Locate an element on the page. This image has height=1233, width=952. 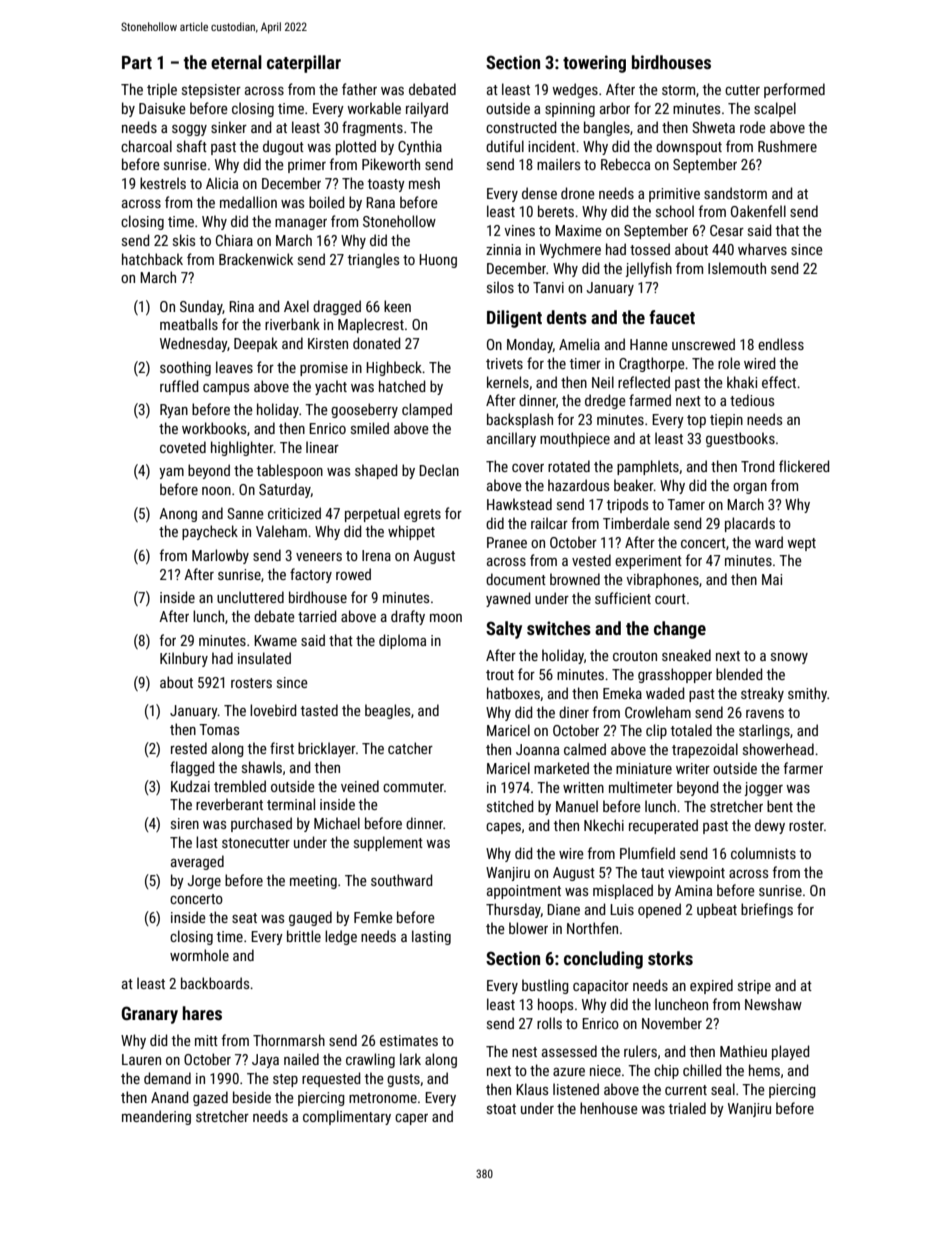
insulated is located at coordinates (264, 658).
